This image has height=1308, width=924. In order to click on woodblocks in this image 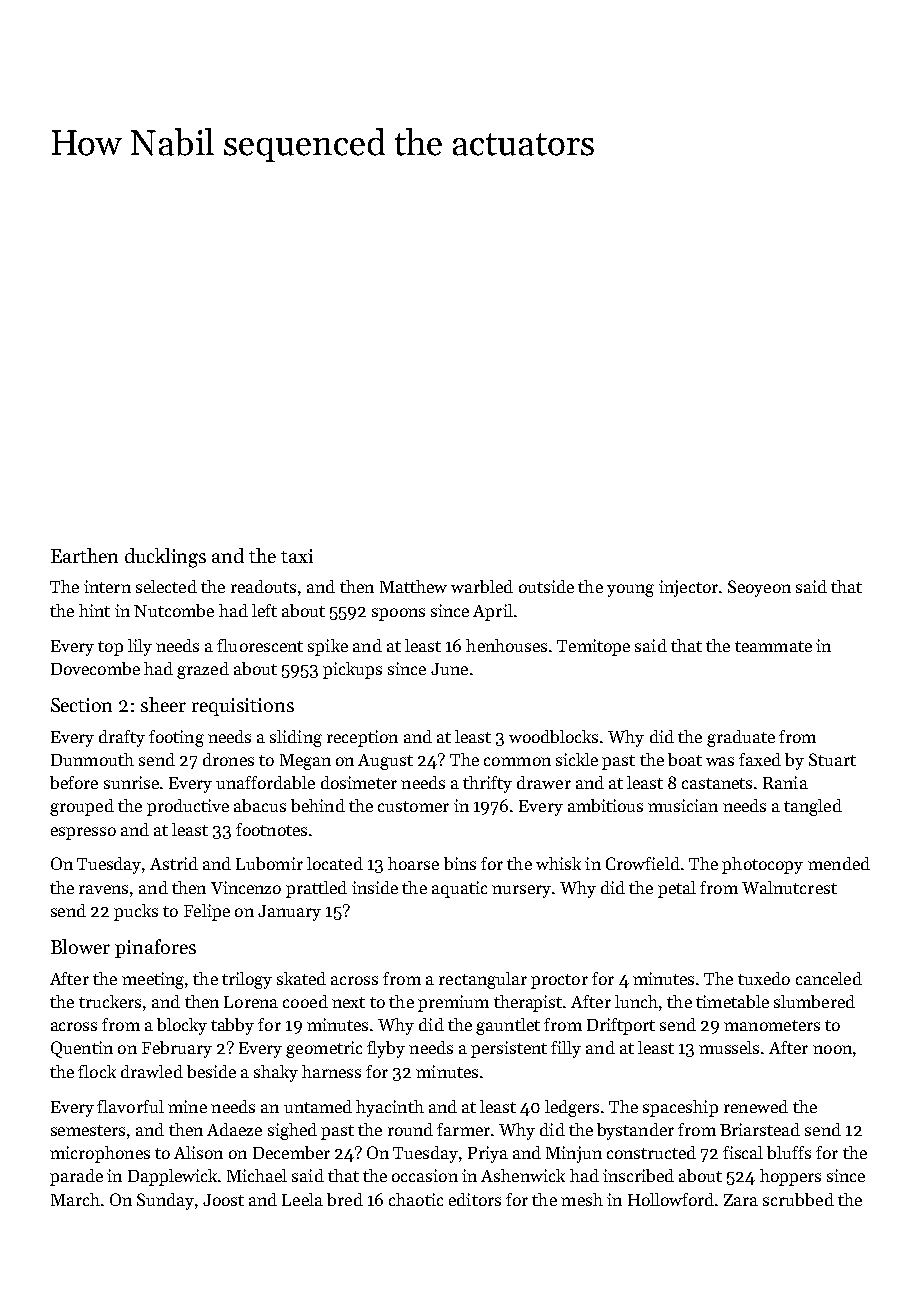, I will do `click(553, 736)`.
